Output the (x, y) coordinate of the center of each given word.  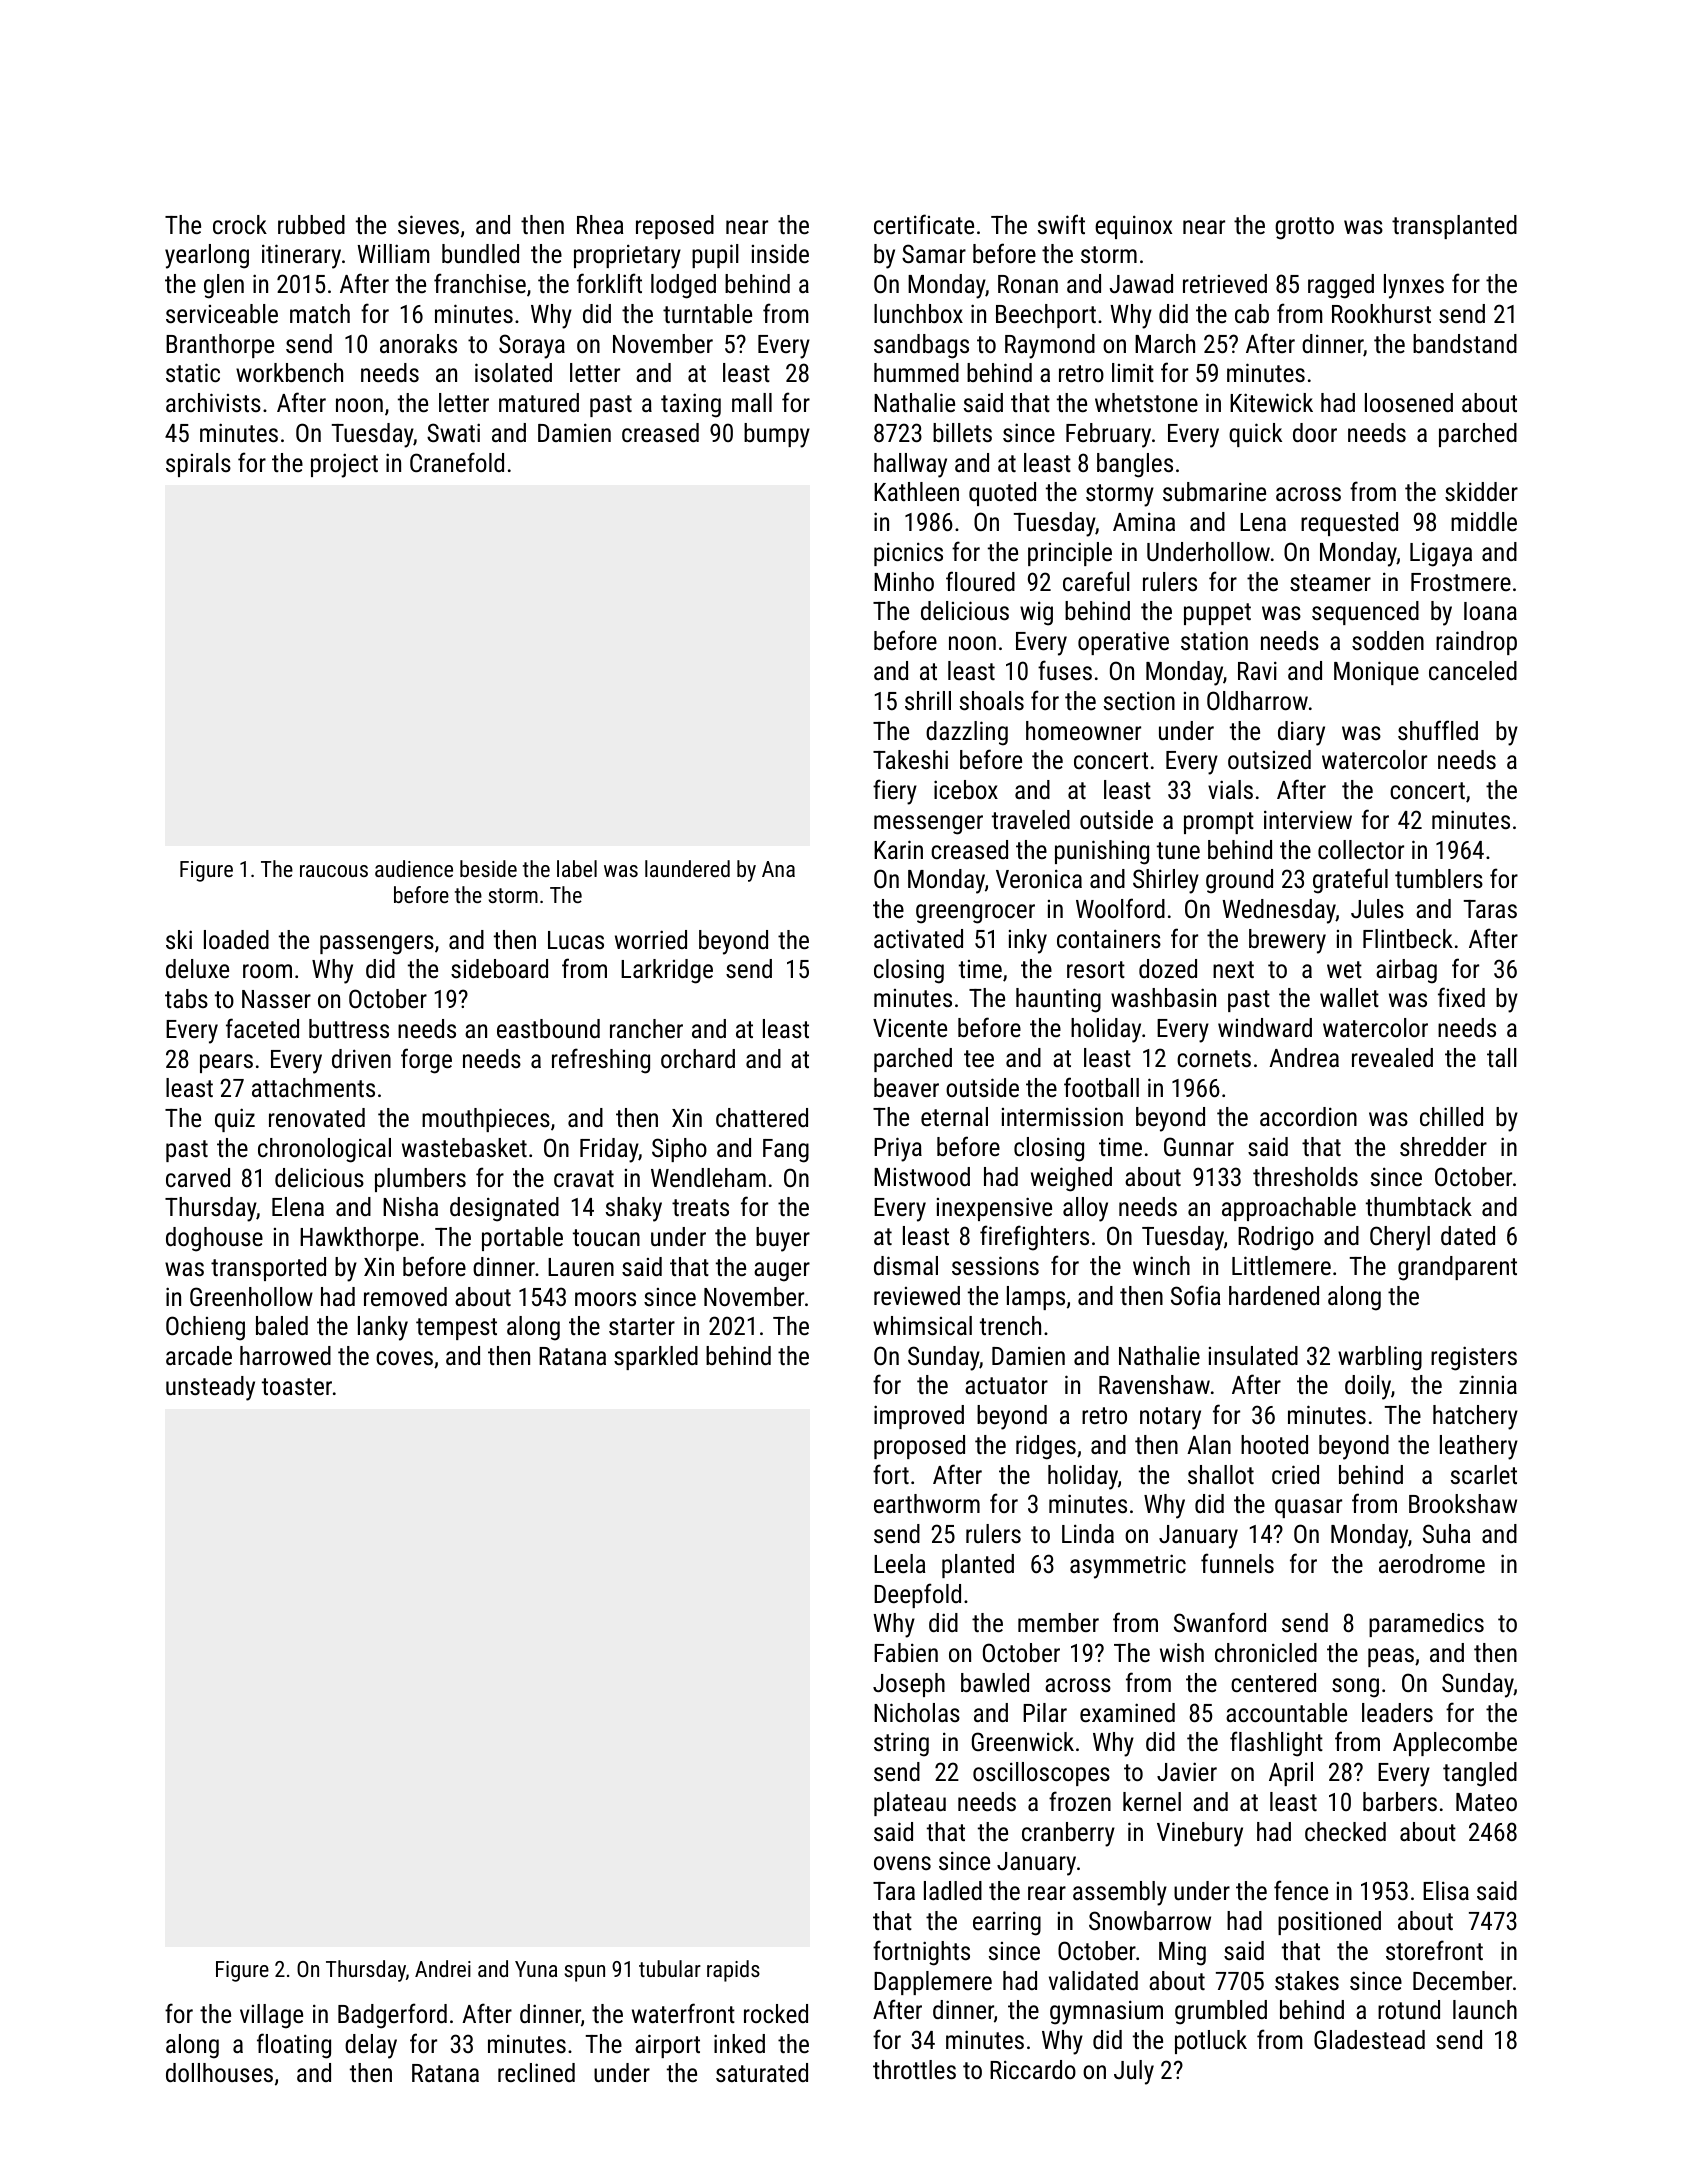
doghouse (214, 1239)
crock (240, 224)
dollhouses (219, 2072)
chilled (1451, 1116)
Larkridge (667, 971)
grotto (1304, 228)
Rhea (600, 224)
